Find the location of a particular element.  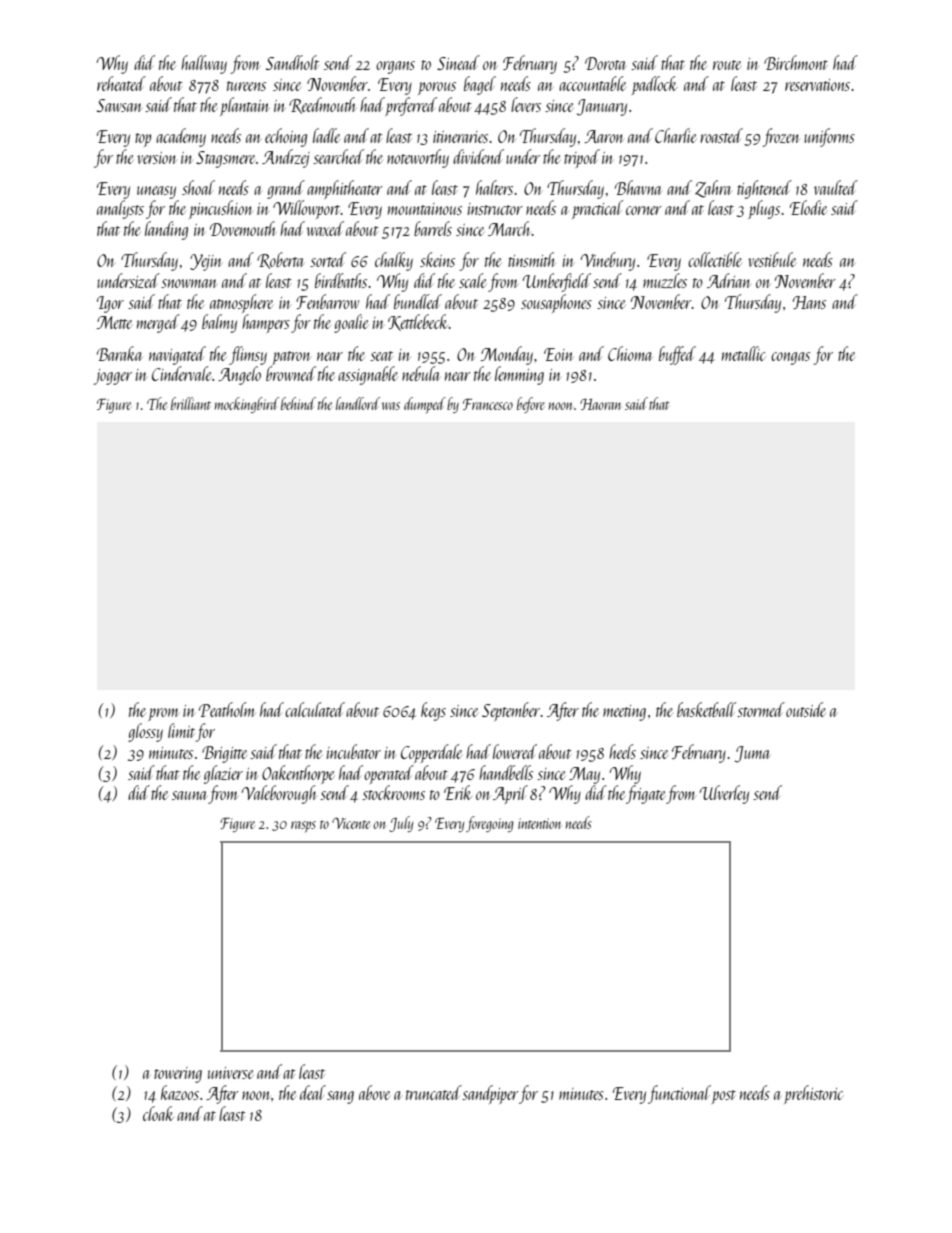

Peatholm is located at coordinates (227, 709).
